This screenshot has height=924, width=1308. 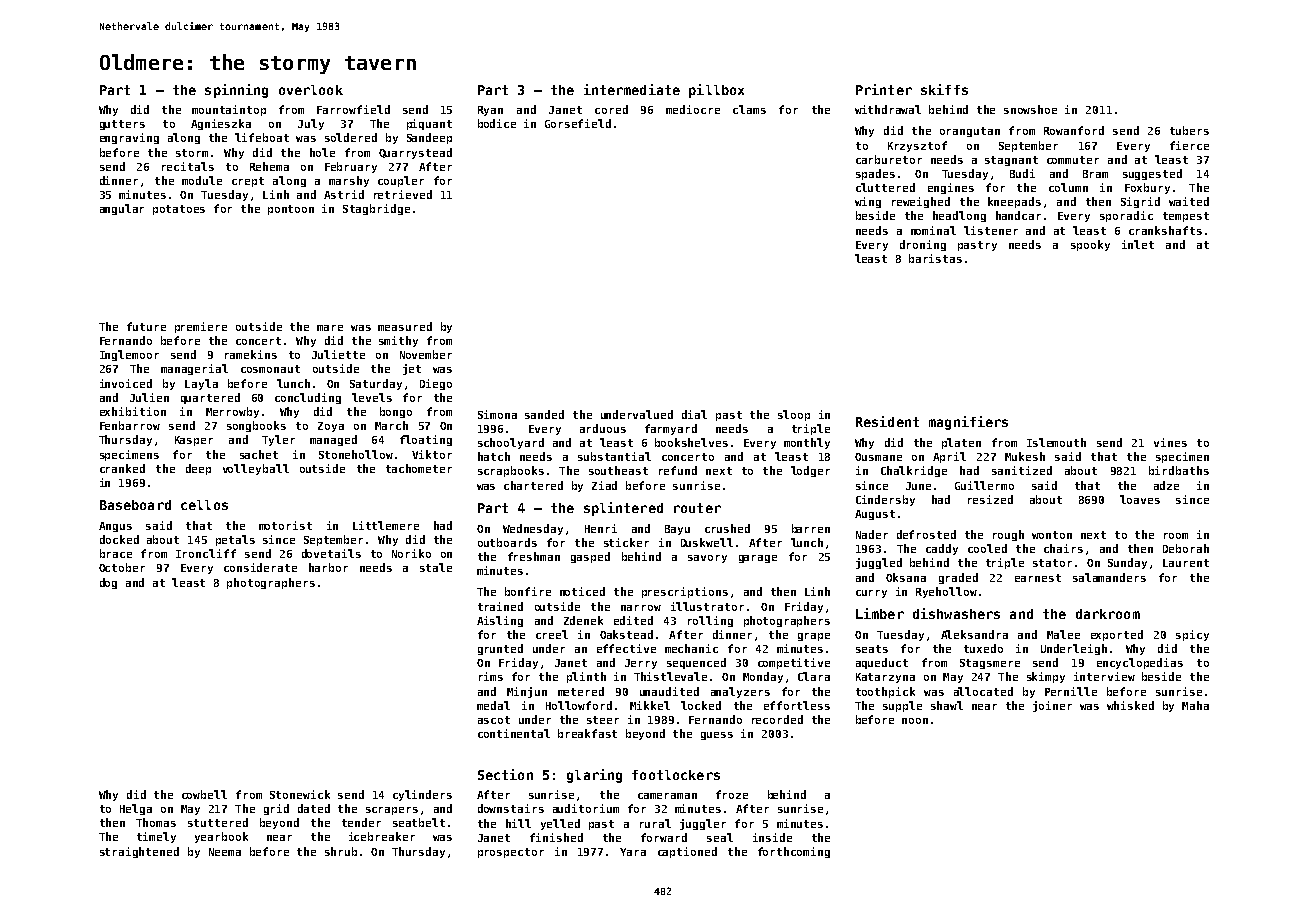 What do you see at coordinates (353, 109) in the screenshot?
I see `Farrowfield` at bounding box center [353, 109].
